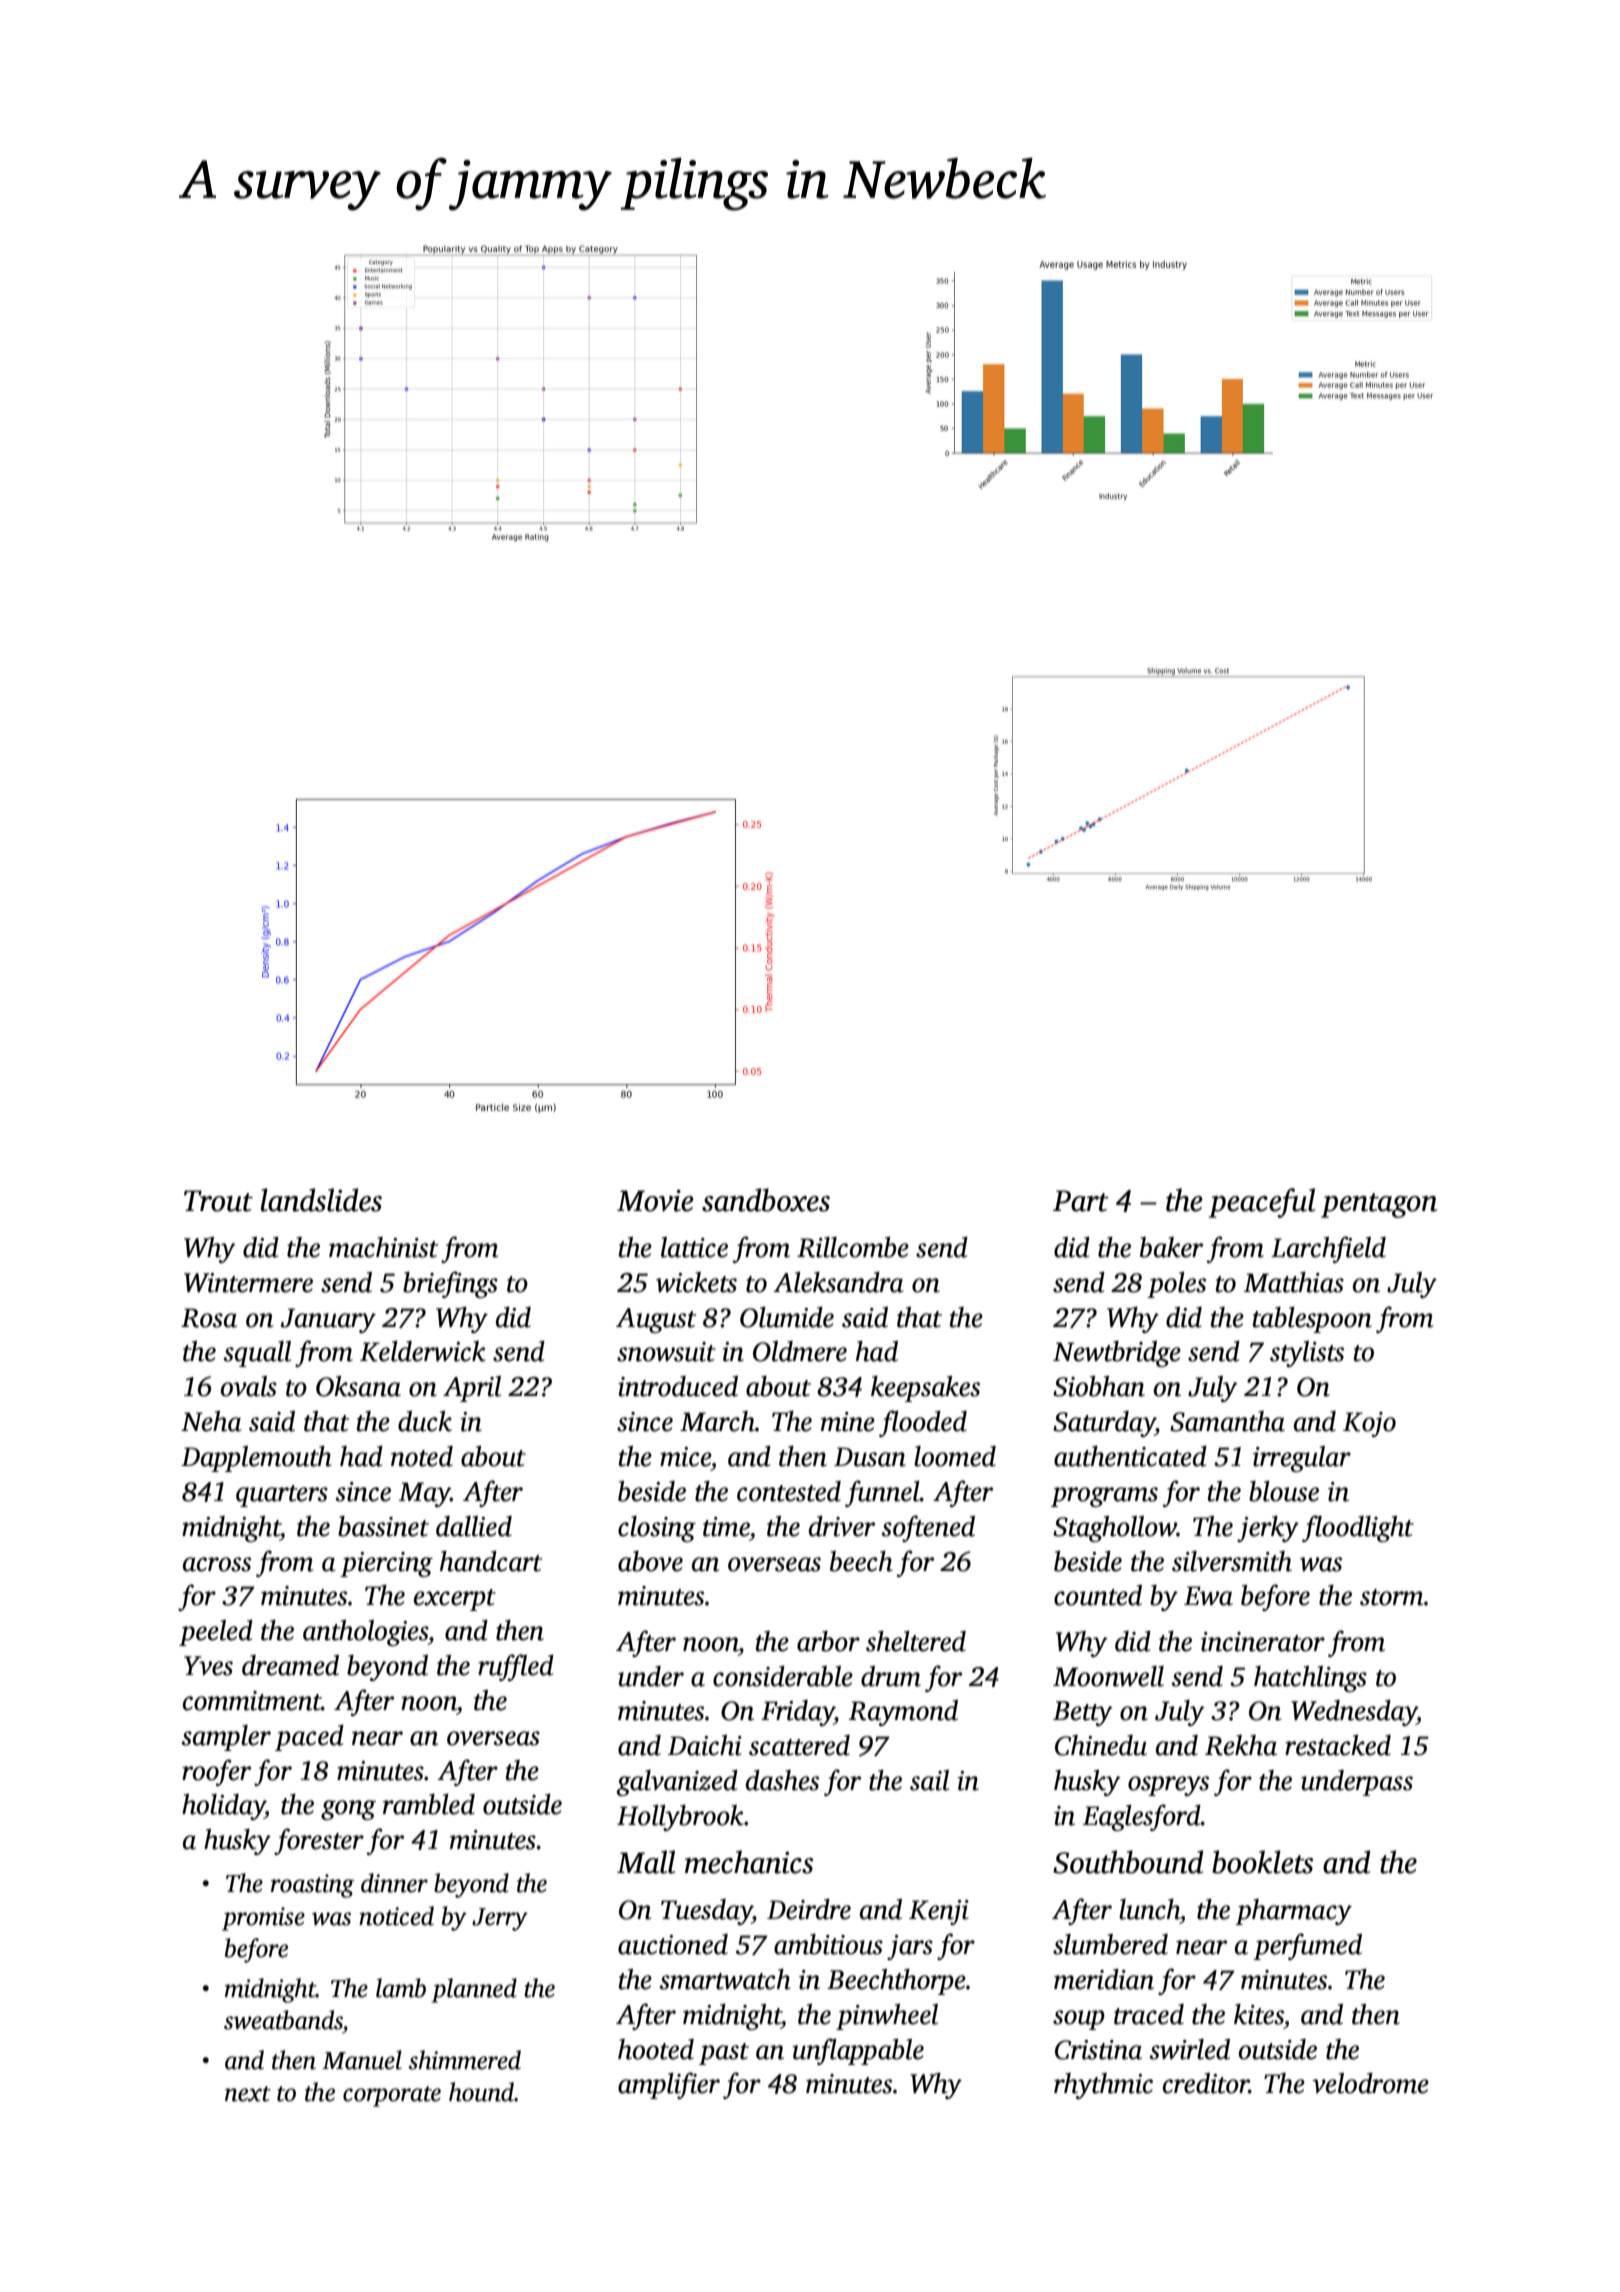  Describe the element at coordinates (1262, 1862) in the page. I see `booklets` at that location.
